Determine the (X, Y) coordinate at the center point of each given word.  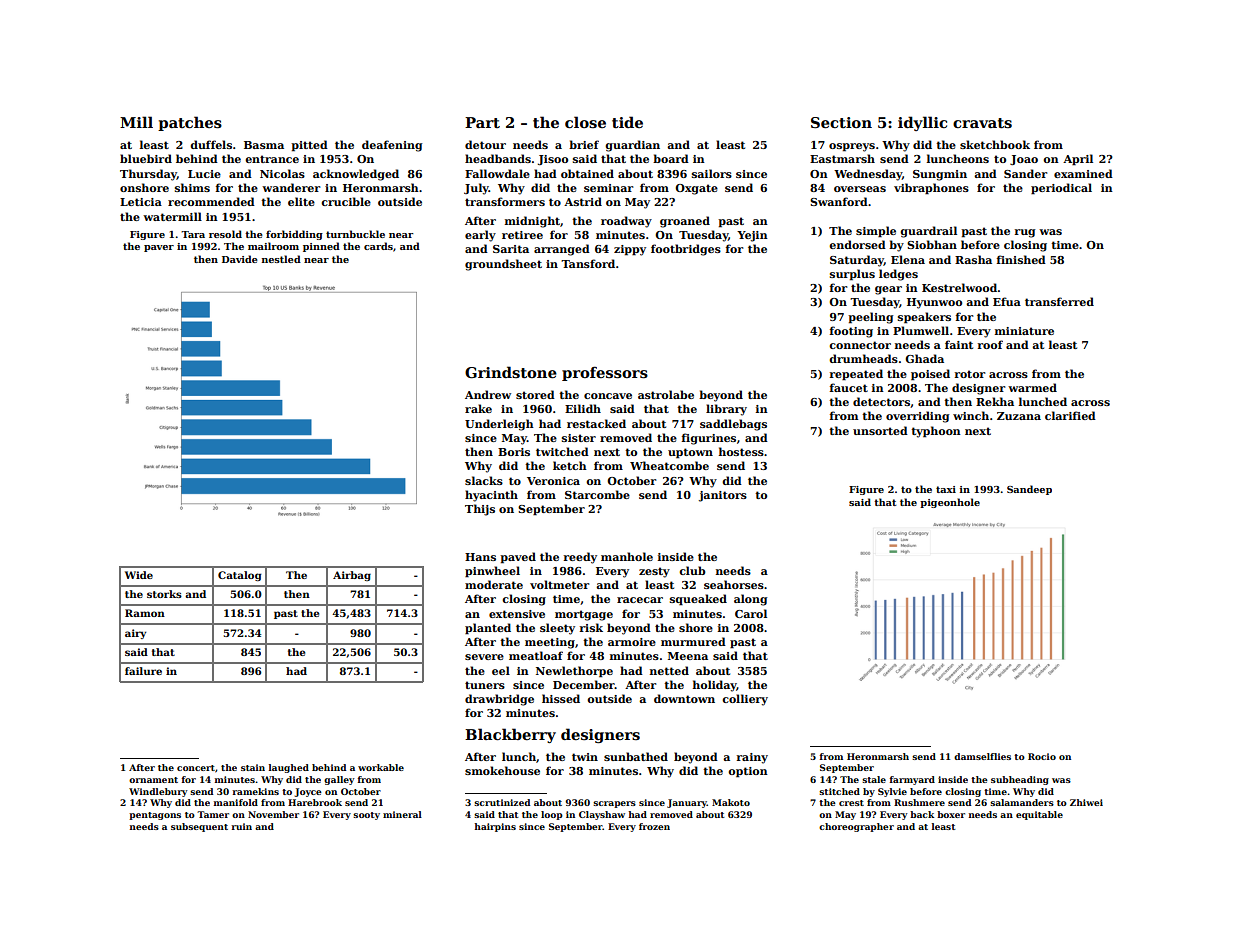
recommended (211, 201)
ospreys (852, 147)
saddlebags (733, 425)
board (671, 158)
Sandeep (1029, 490)
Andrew (488, 394)
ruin (241, 826)
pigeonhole (950, 503)
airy (135, 634)
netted (669, 670)
